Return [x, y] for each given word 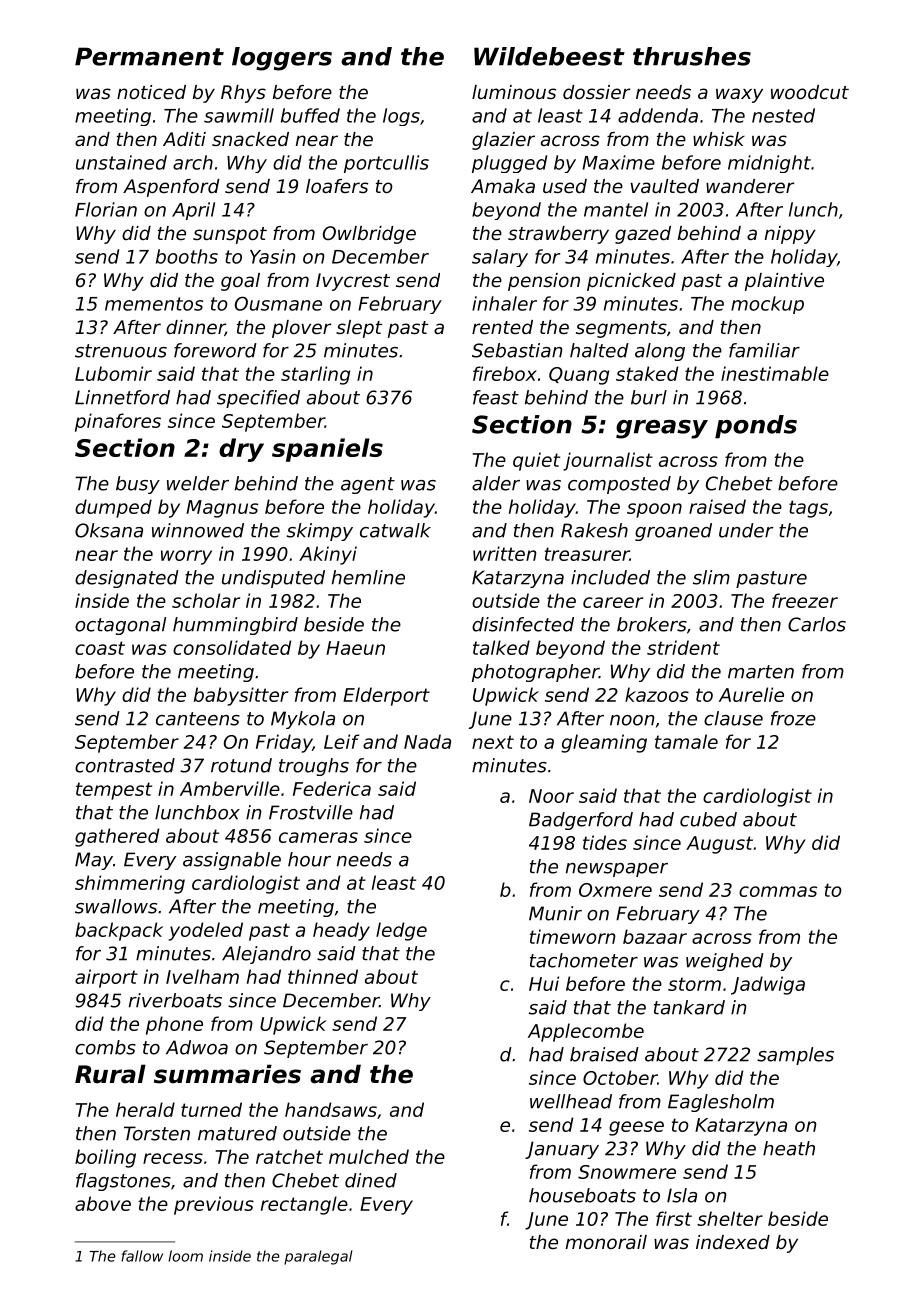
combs [105, 1047]
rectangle [304, 1205]
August [719, 845]
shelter [730, 1218]
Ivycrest [353, 282]
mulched [369, 1156]
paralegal [318, 1257]
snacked [250, 139]
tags [808, 509]
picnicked [631, 282]
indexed [733, 1242]
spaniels [327, 450]
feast [496, 397]
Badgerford [581, 821]
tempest [114, 791]
